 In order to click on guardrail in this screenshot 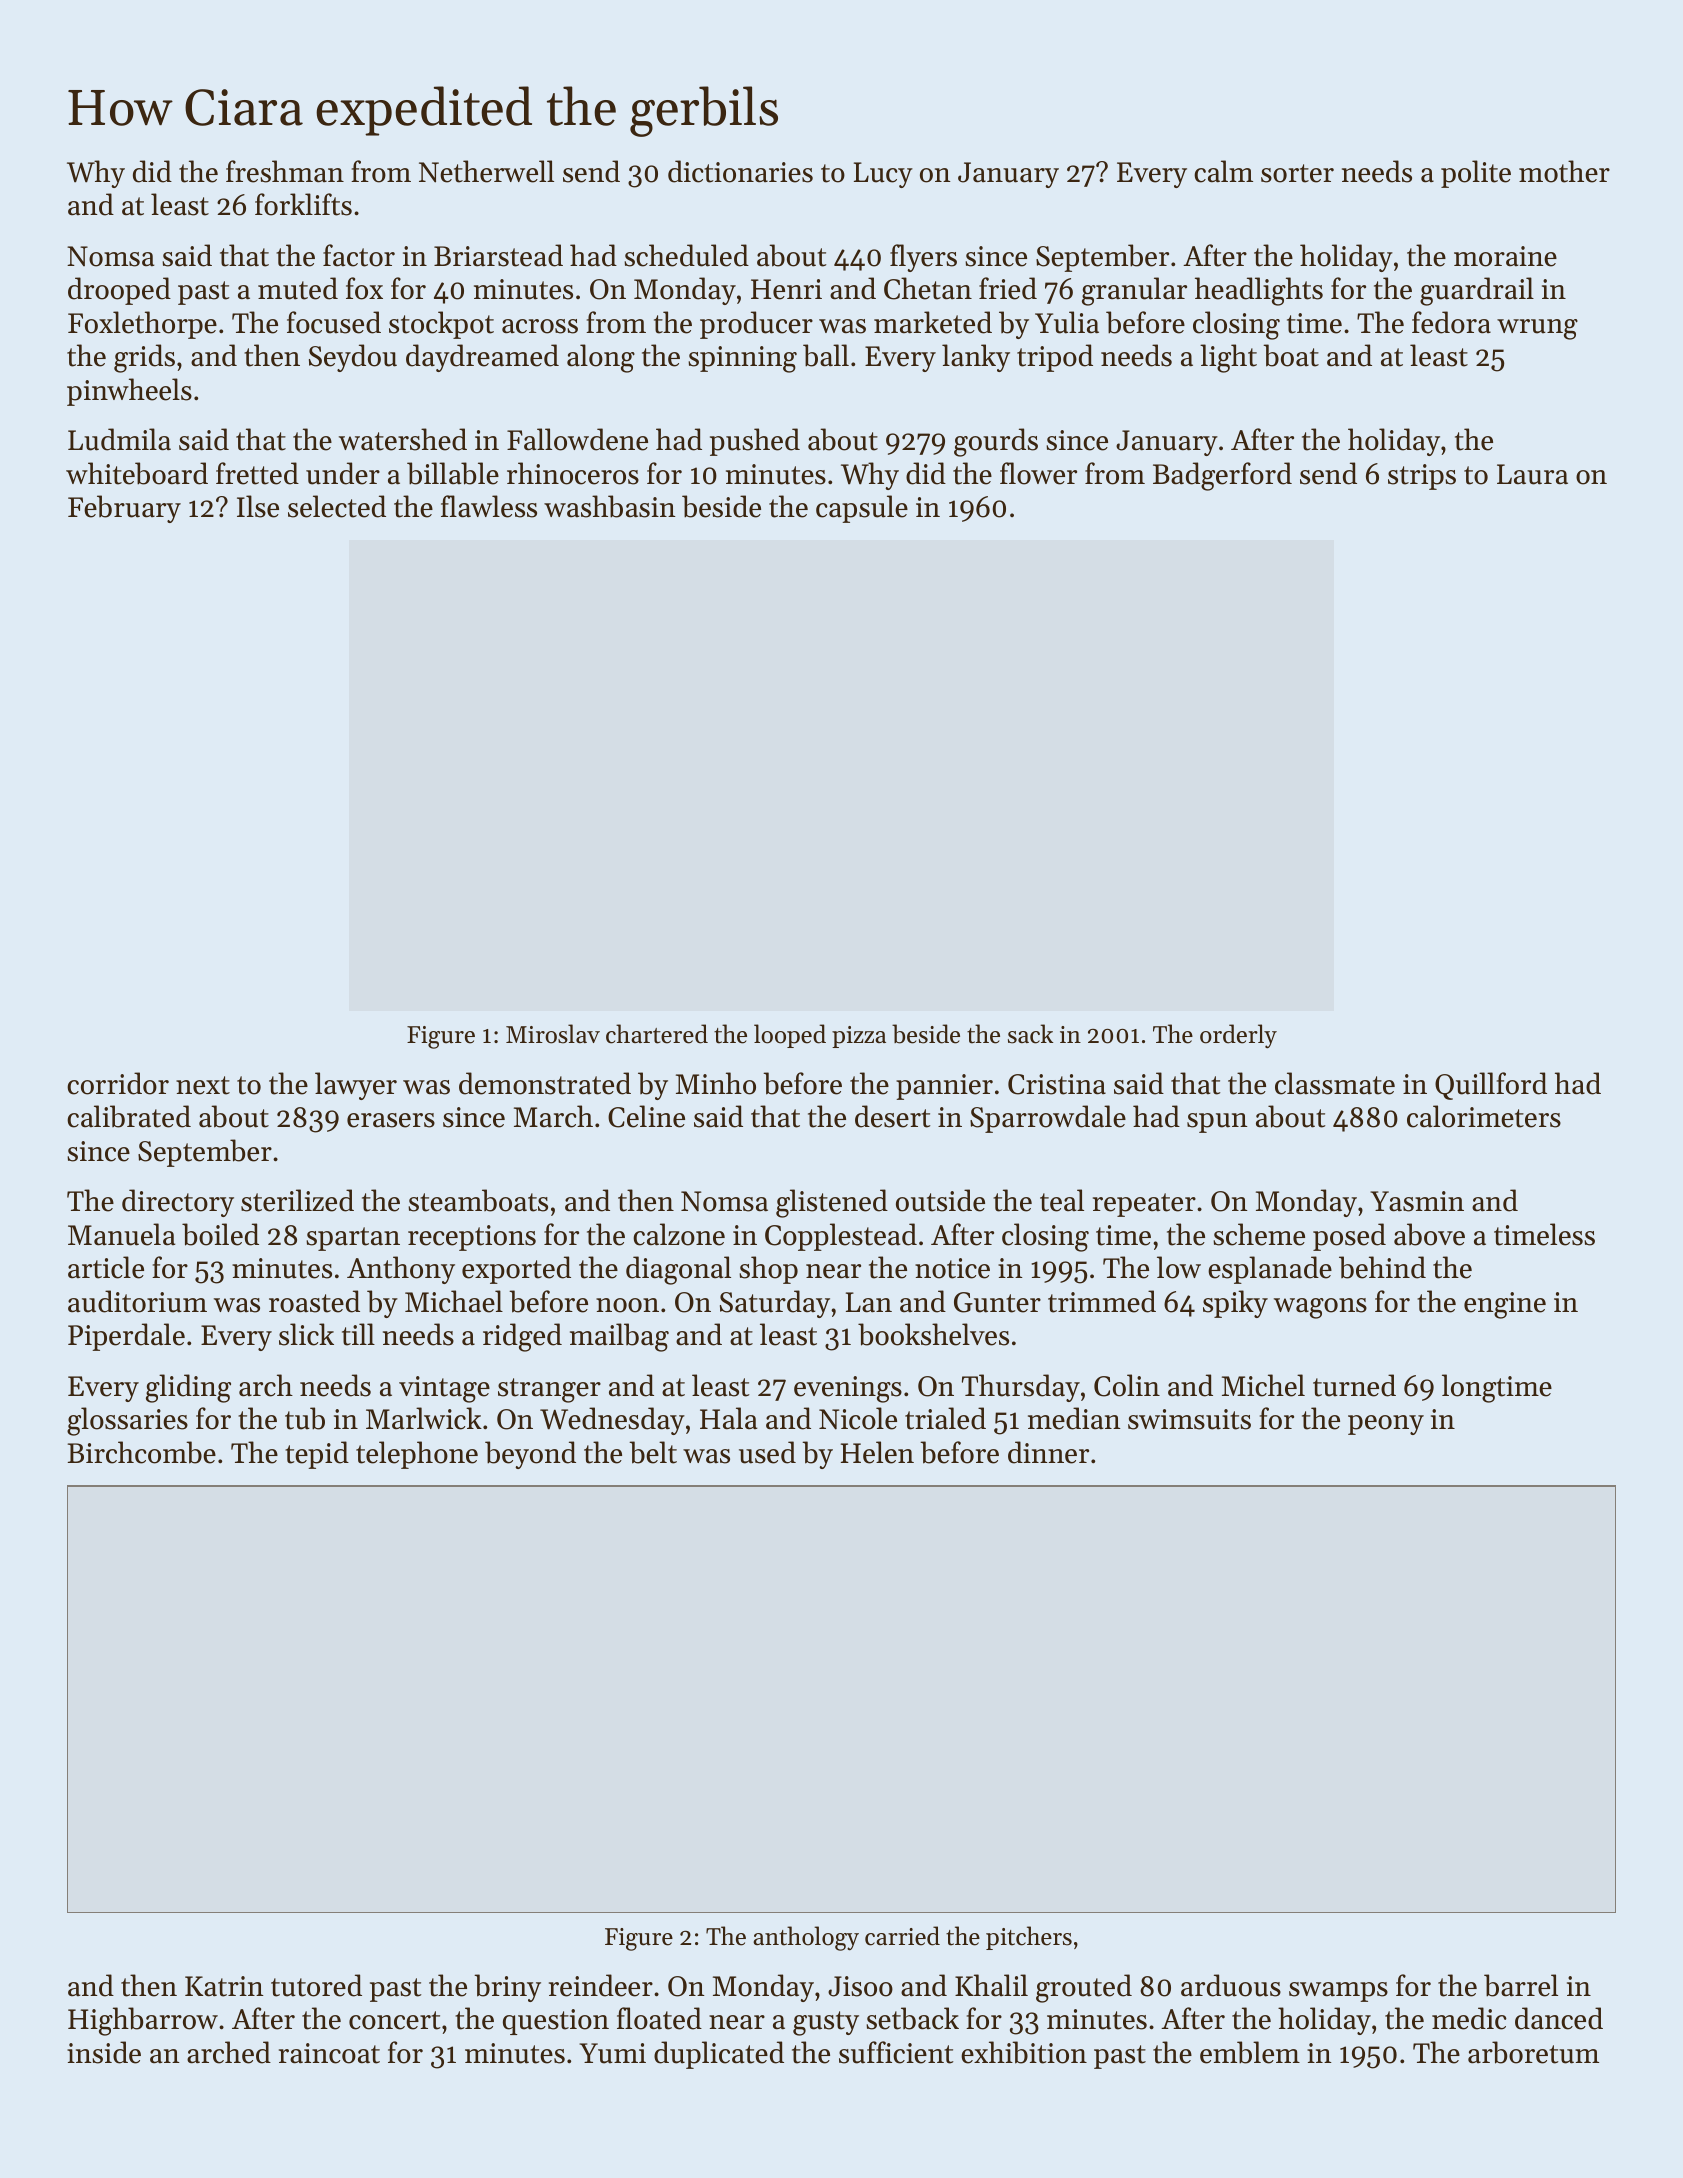, I will do `click(1477, 291)`.
